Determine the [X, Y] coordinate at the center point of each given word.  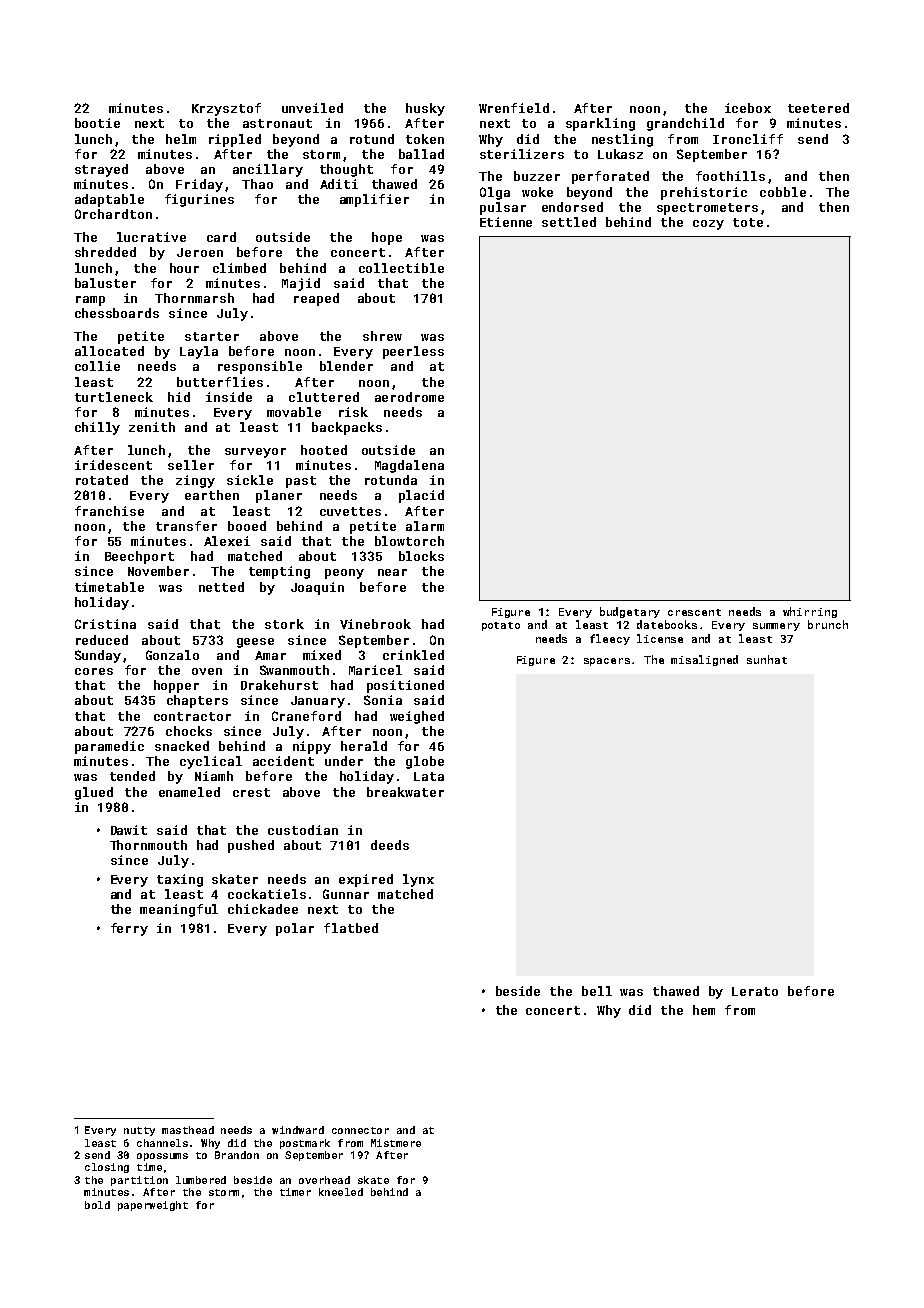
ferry [129, 929]
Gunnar [346, 894]
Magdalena [409, 466]
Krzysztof [226, 109]
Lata [429, 776]
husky [425, 109]
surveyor [255, 453]
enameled [189, 792]
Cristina [105, 624]
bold [97, 1205]
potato [501, 626]
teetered [818, 108]
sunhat [767, 659]
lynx [418, 880]
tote [748, 222]
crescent [694, 612]
